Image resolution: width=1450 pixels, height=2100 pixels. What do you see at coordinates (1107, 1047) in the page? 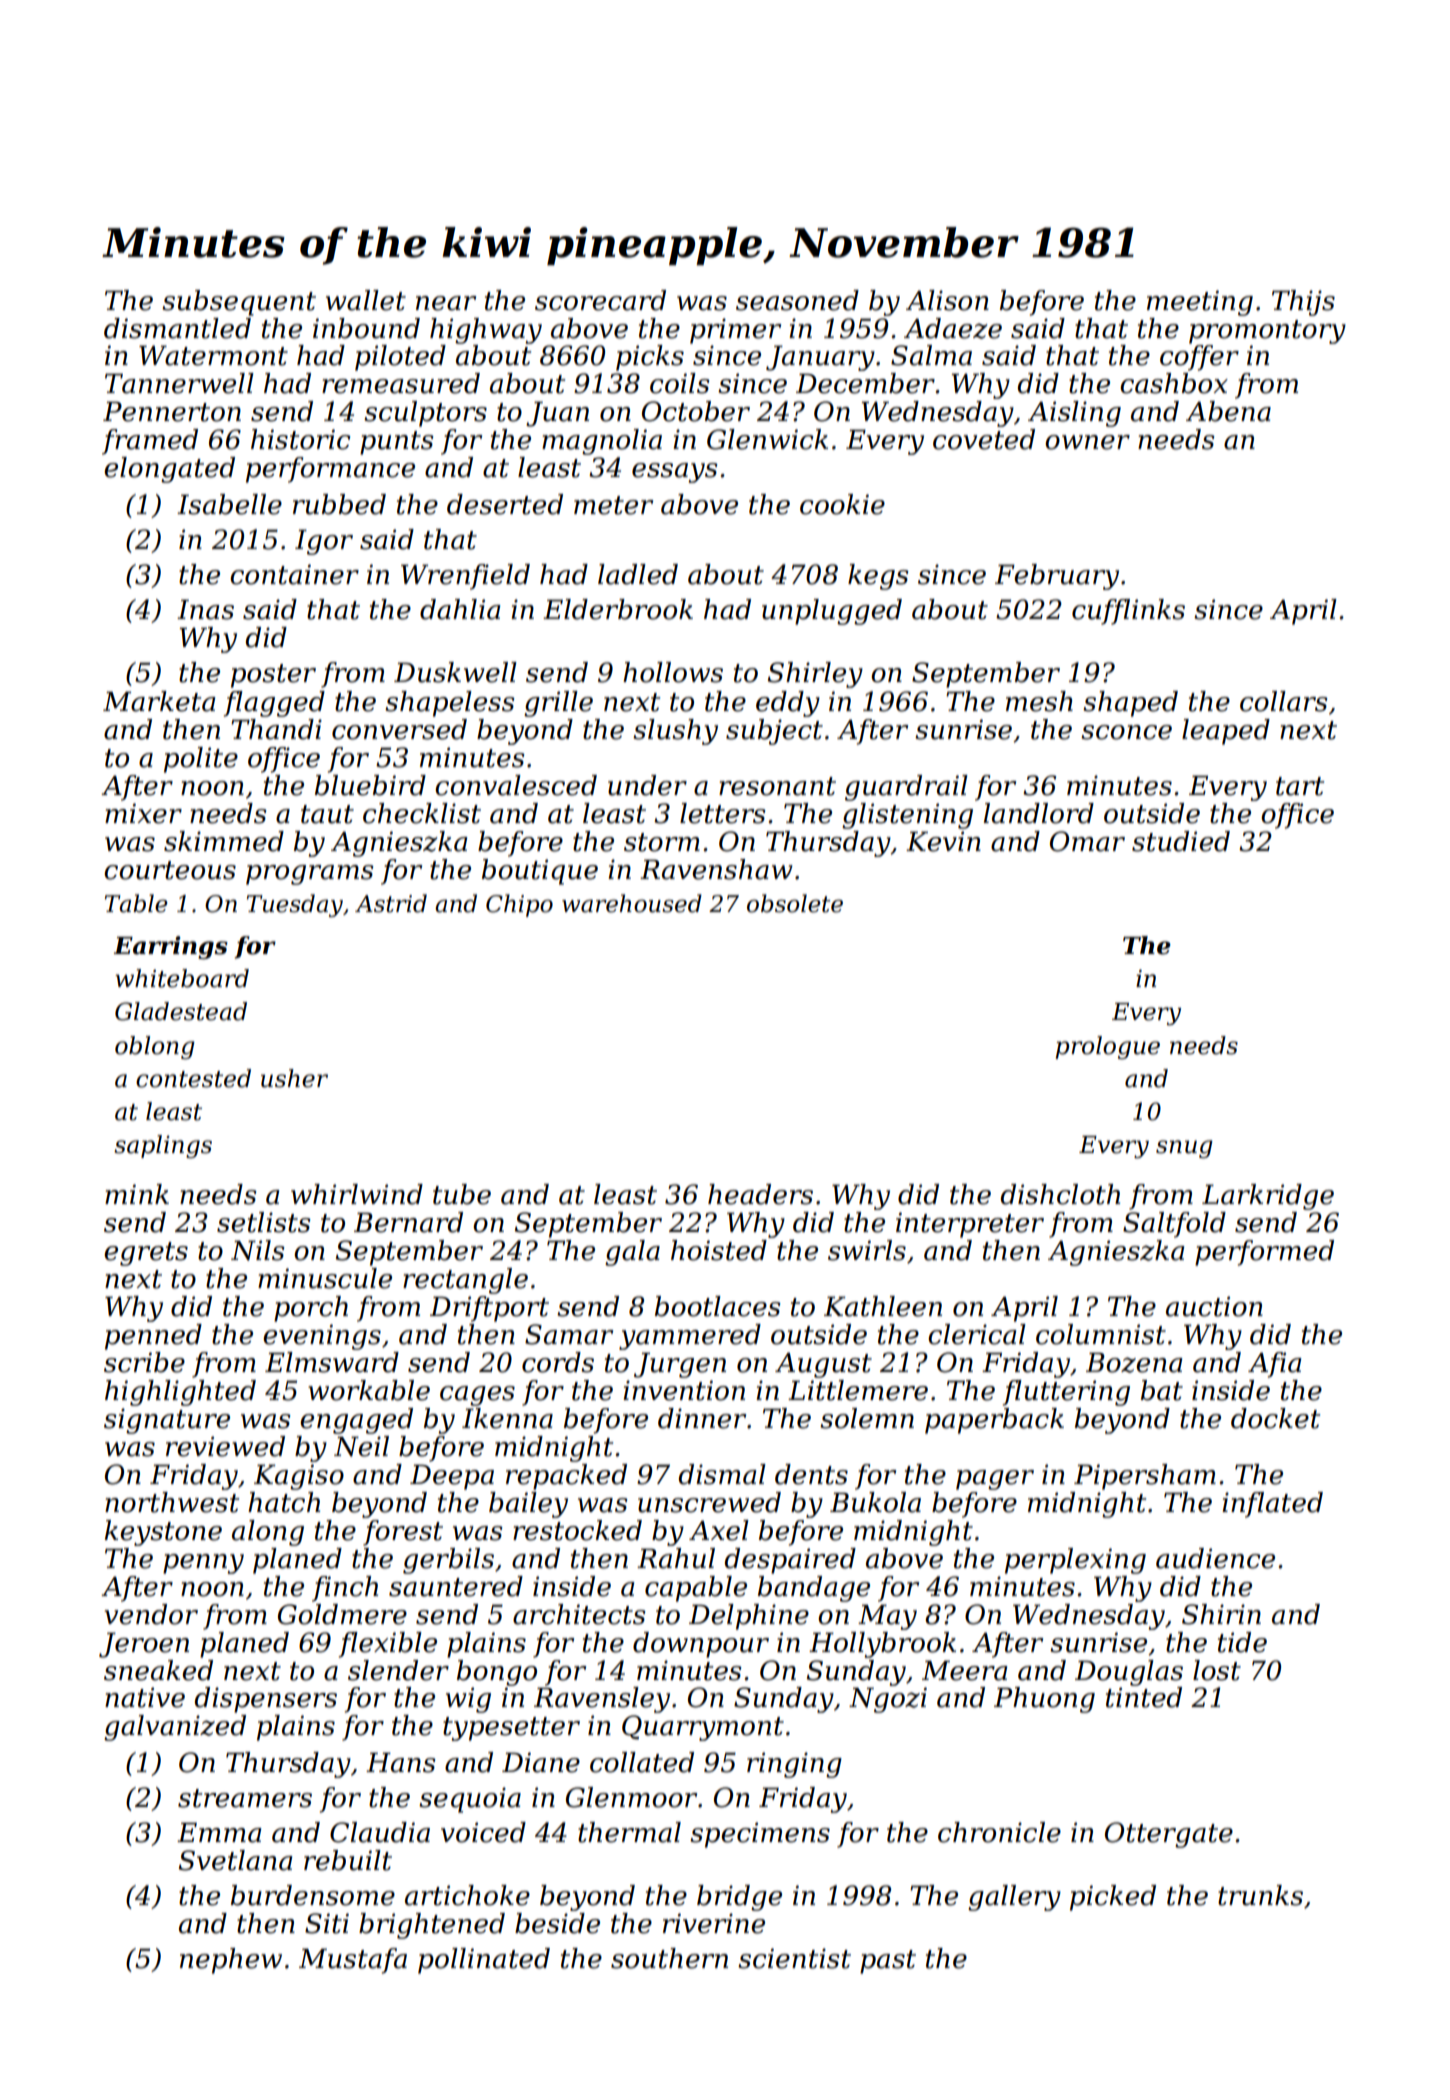
I see `prologue` at bounding box center [1107, 1047].
